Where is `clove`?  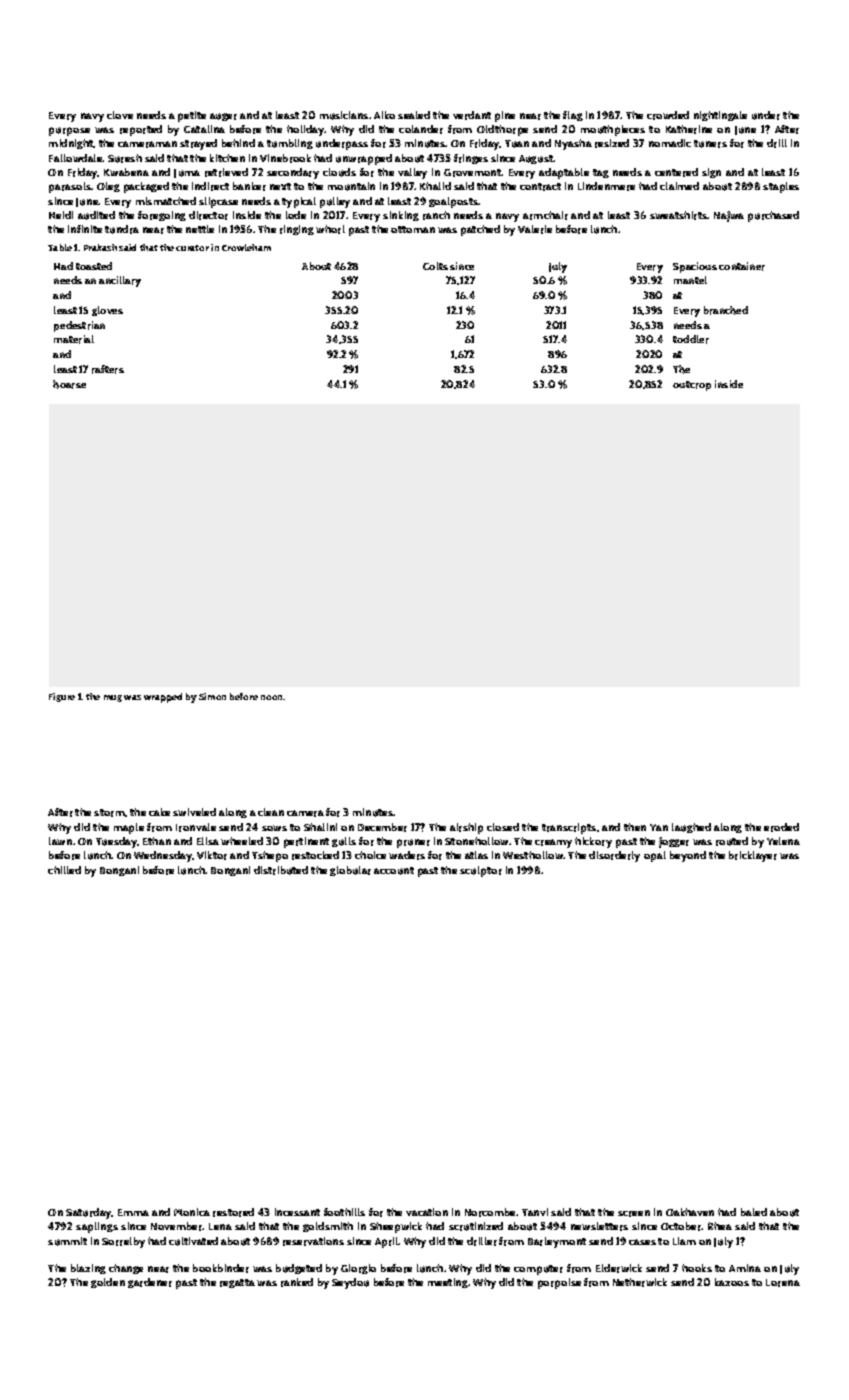 clove is located at coordinates (120, 115).
